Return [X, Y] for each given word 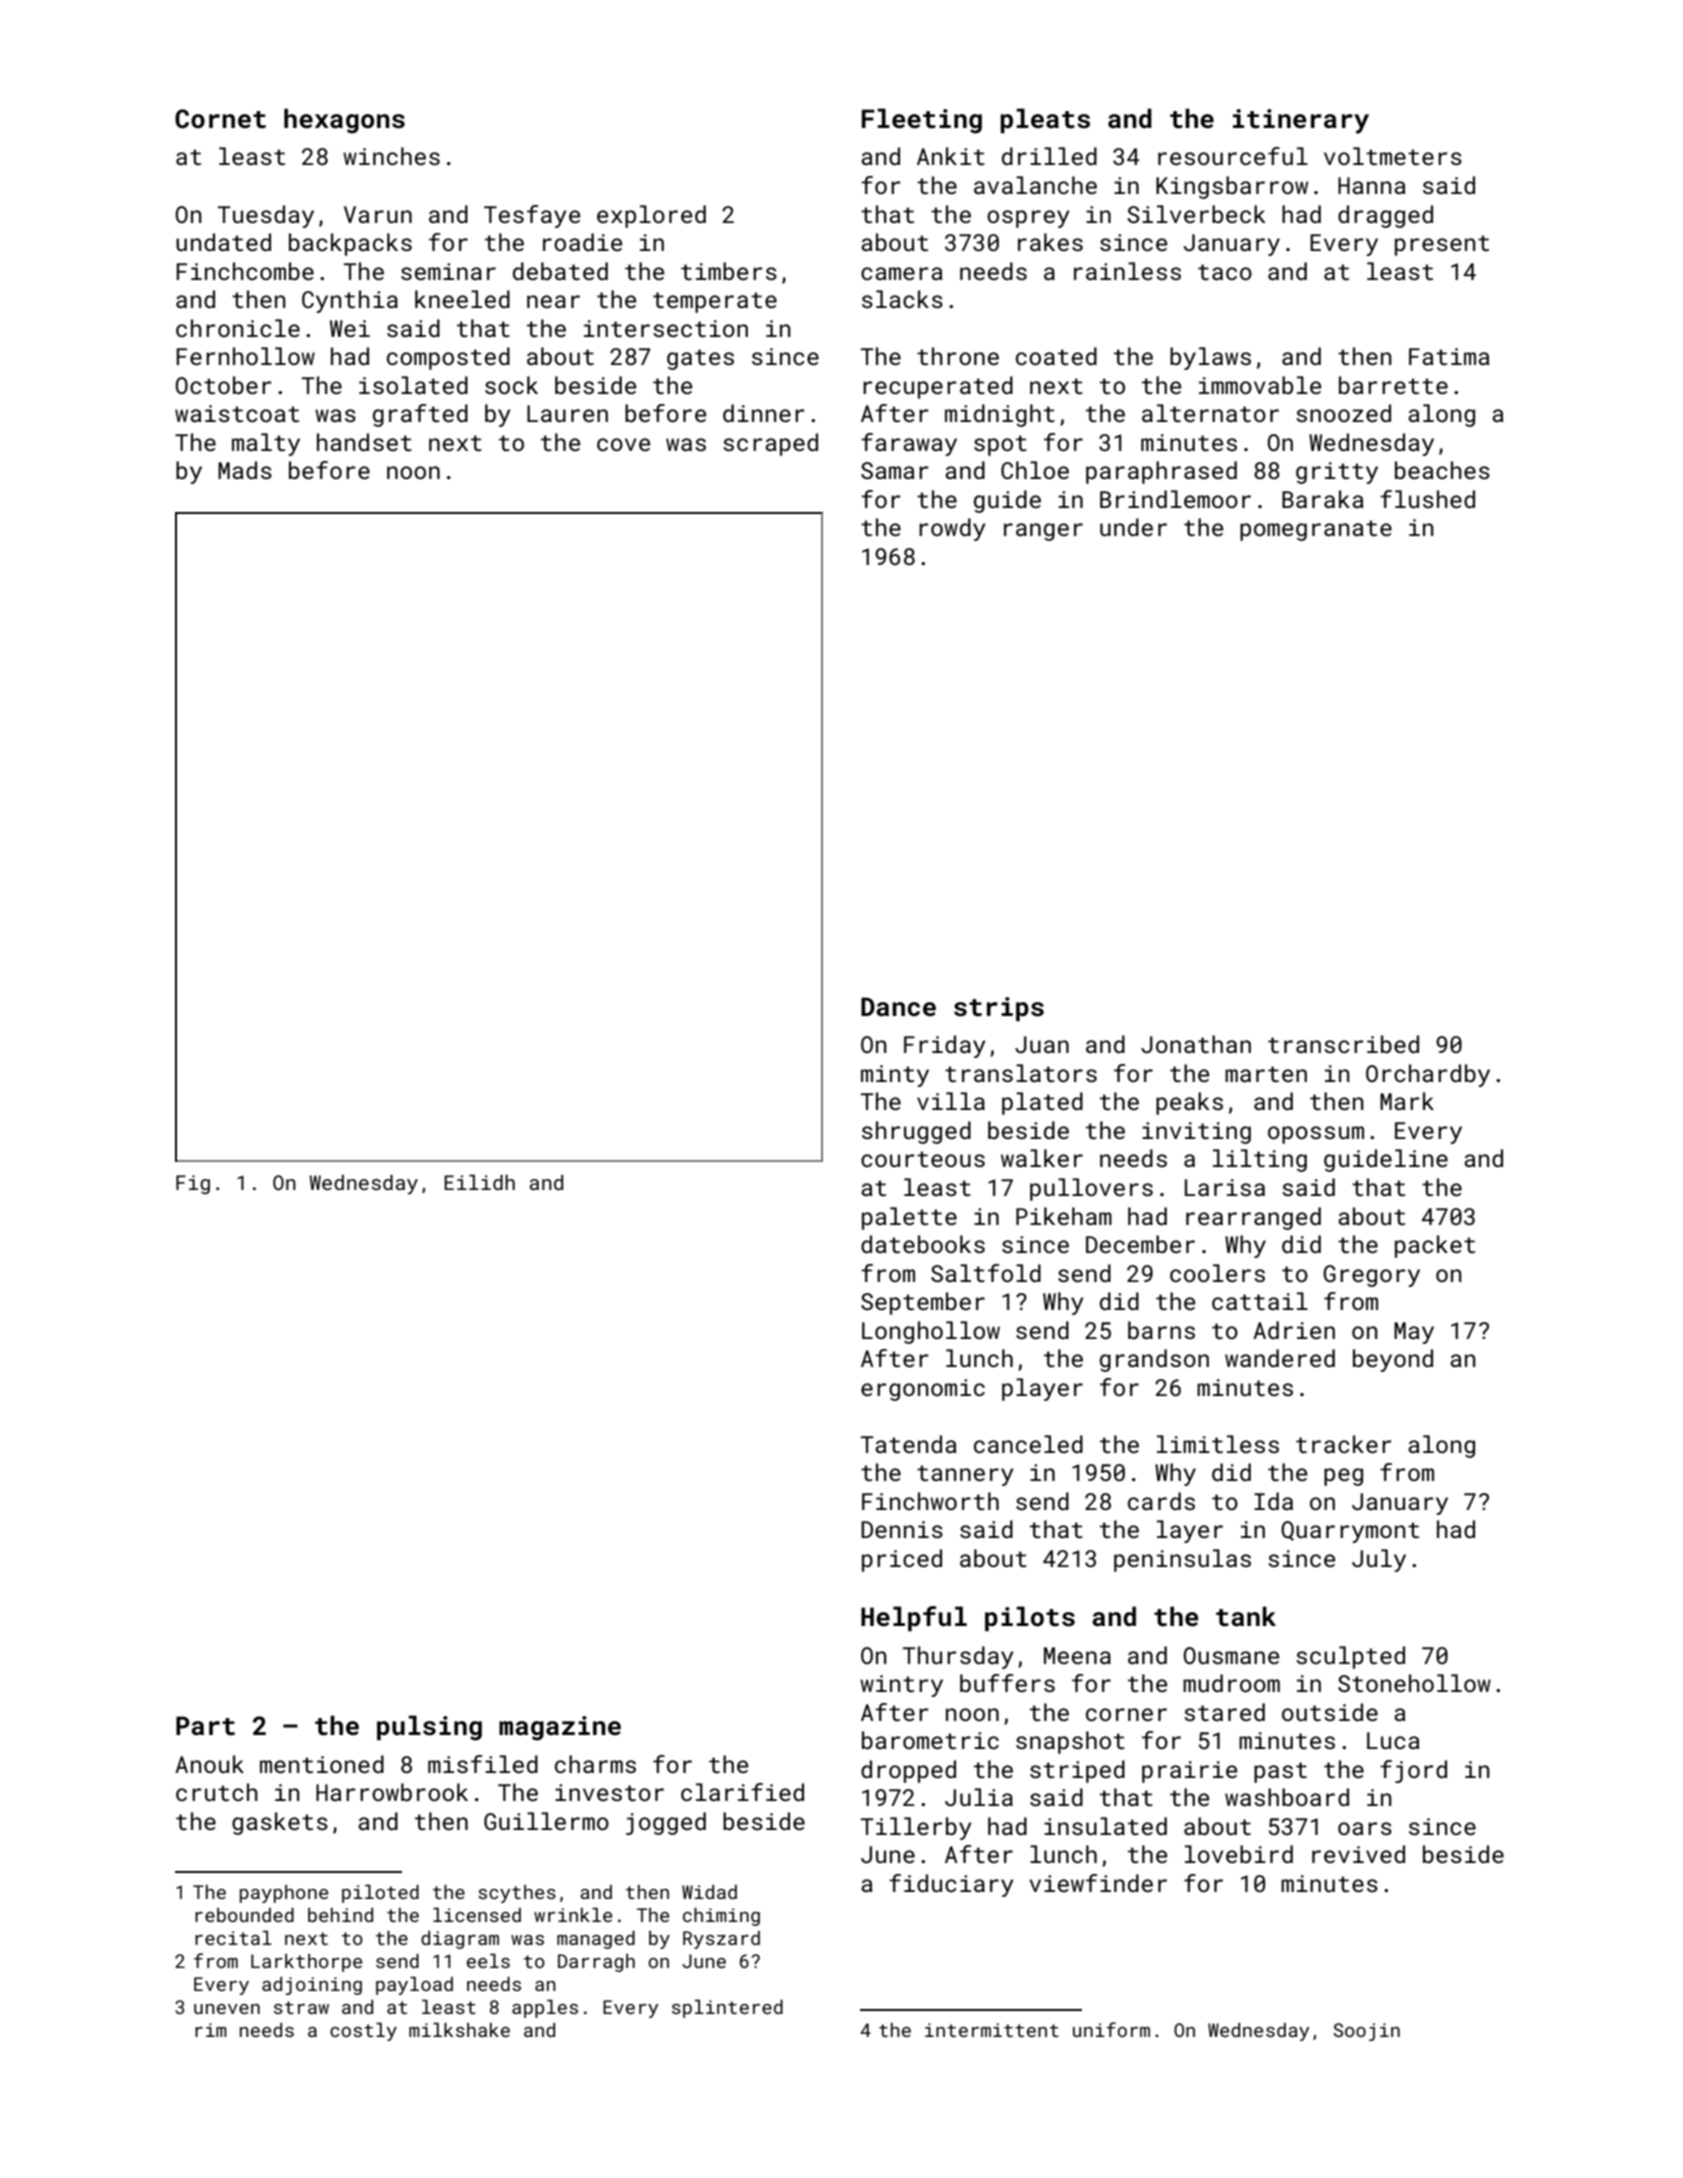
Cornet [220, 119]
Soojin [1367, 2032]
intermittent [992, 2030]
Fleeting [922, 121]
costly [363, 2032]
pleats [1045, 120]
